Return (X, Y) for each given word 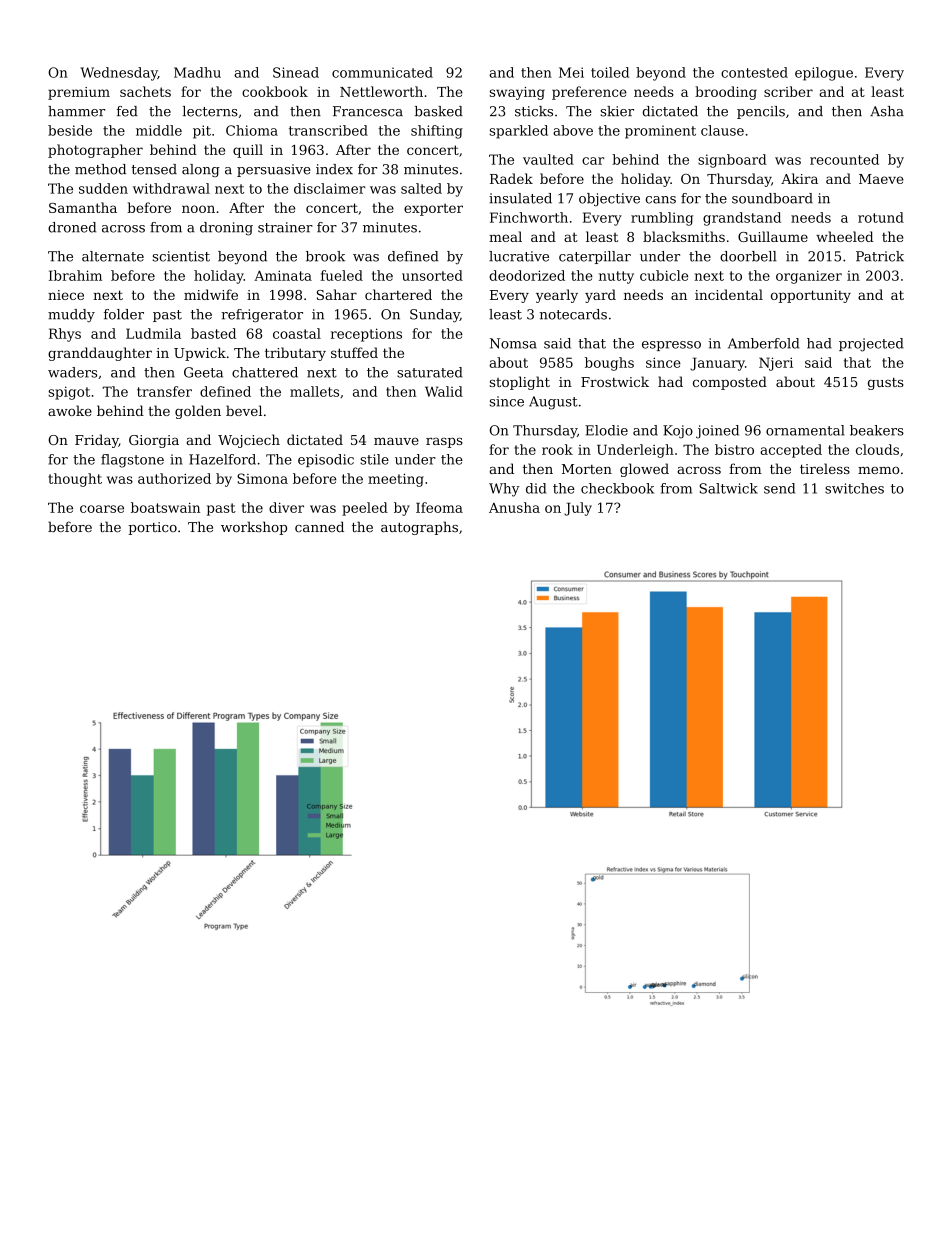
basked (439, 111)
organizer (809, 277)
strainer (285, 227)
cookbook (275, 91)
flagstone (132, 461)
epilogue (824, 74)
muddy (71, 315)
